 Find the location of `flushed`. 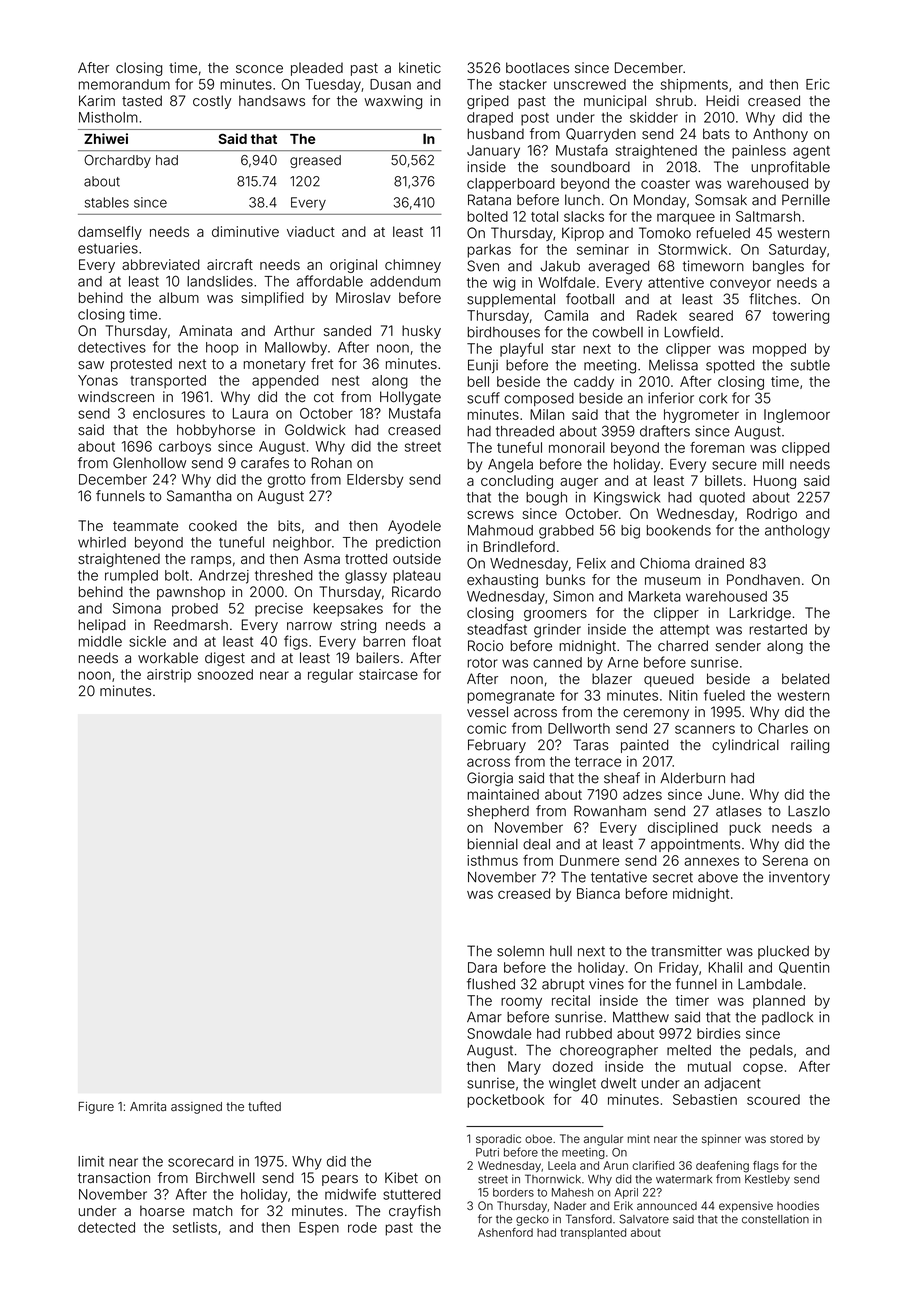

flushed is located at coordinates (491, 984).
